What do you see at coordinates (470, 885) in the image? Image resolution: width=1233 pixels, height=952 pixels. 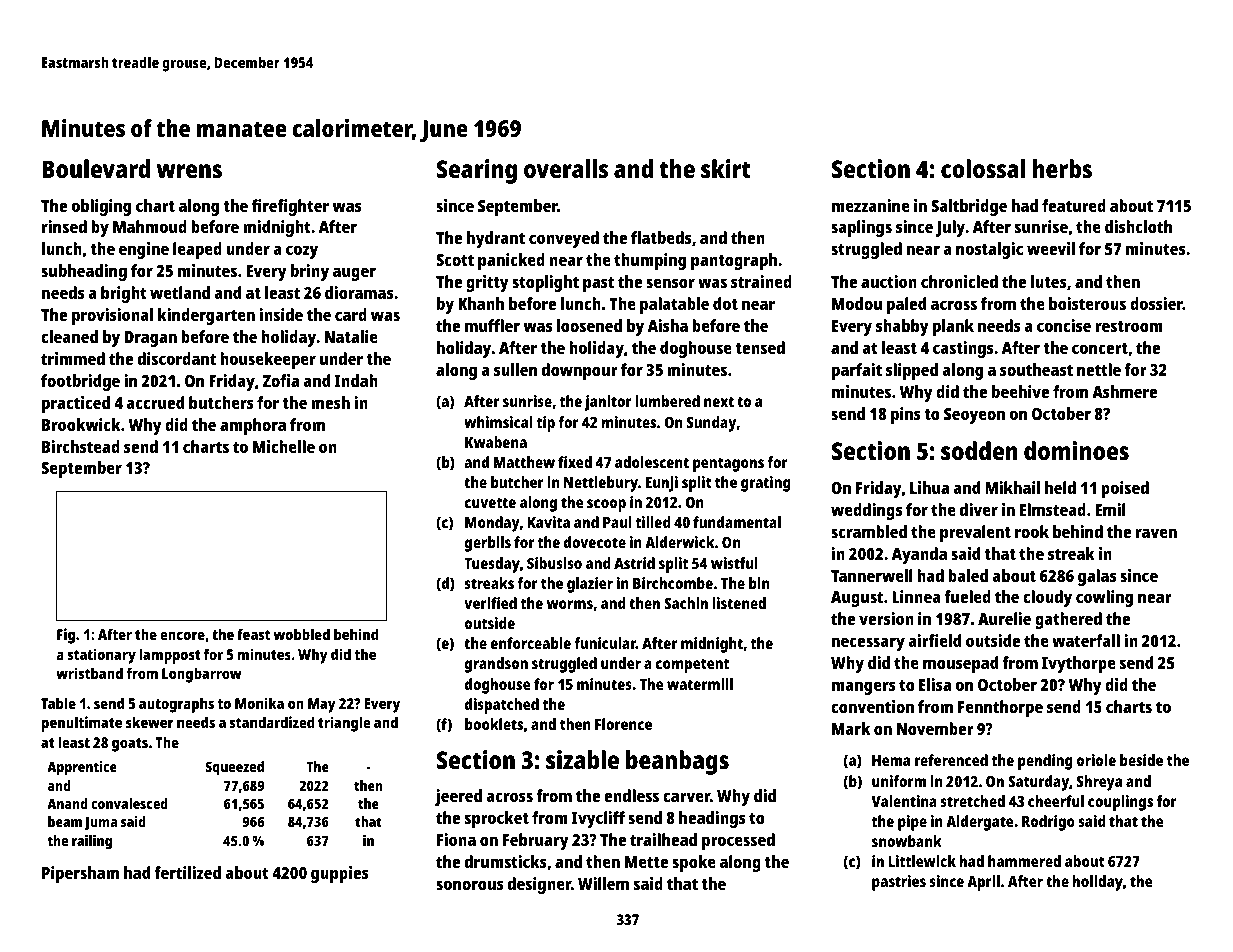 I see `sonorous` at bounding box center [470, 885].
